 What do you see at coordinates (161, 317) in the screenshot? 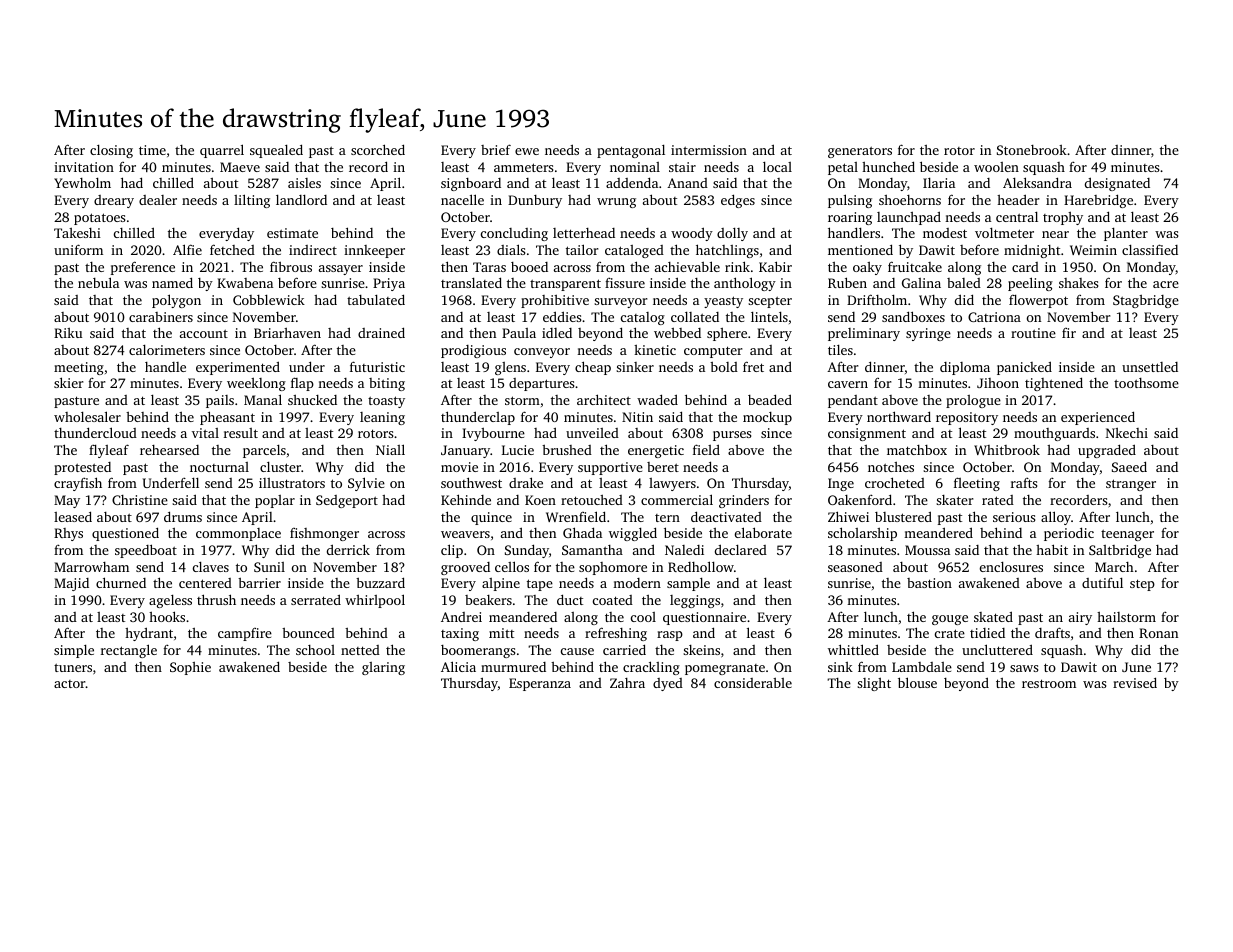
I see `carabiners` at bounding box center [161, 317].
